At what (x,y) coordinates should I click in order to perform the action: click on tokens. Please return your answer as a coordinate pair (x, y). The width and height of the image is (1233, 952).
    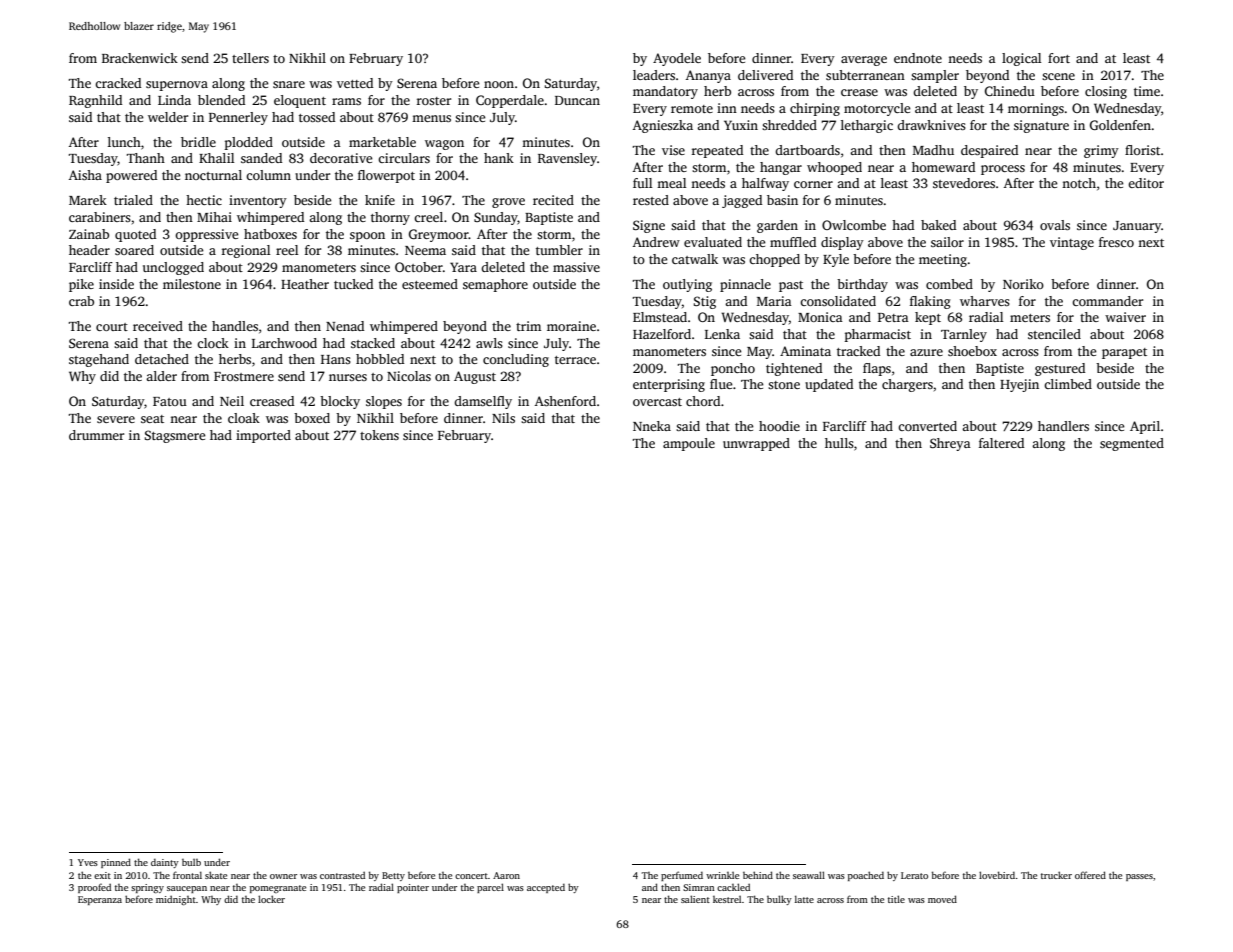
    Looking at the image, I should click on (379, 435).
